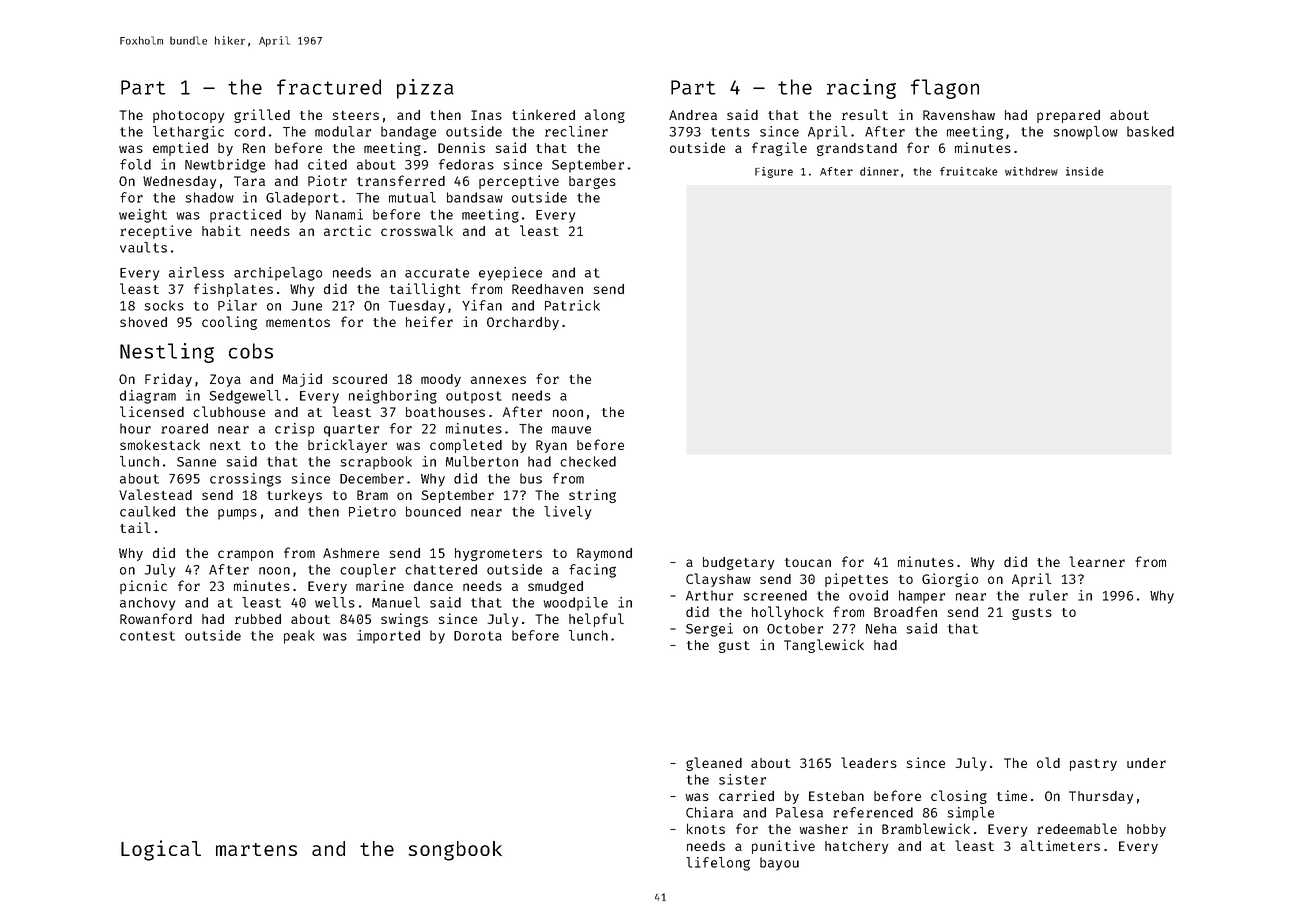 This page has width=1308, height=924. Describe the element at coordinates (245, 555) in the page. I see `crampon` at that location.
